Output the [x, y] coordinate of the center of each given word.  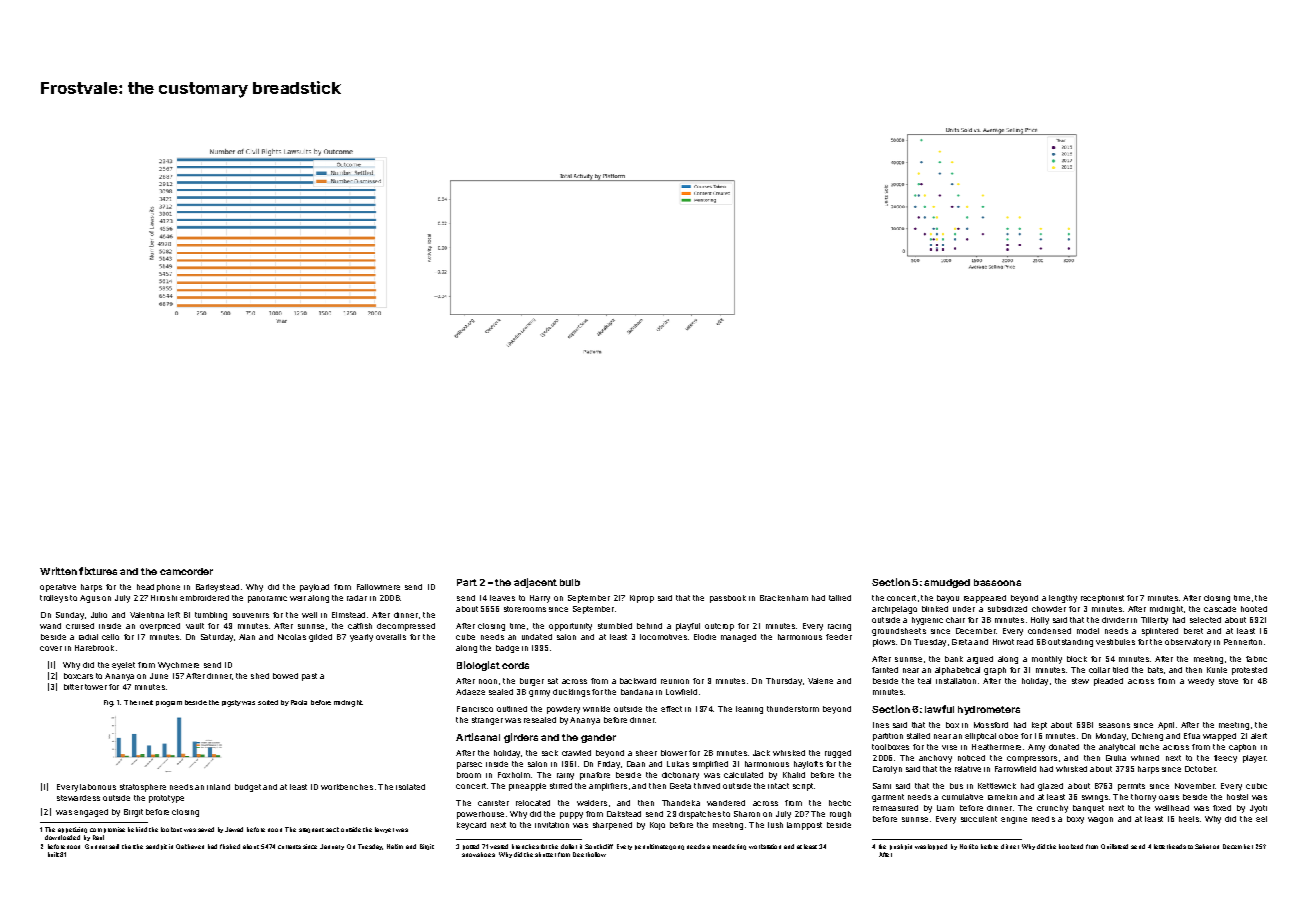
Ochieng [1147, 737]
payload [314, 588]
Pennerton [1243, 642]
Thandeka [681, 803]
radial [88, 637]
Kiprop [642, 599]
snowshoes [478, 854]
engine [1014, 820]
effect [671, 709]
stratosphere [143, 788]
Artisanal [478, 737]
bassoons [997, 582]
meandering [729, 847]
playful [688, 627]
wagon [1100, 820]
